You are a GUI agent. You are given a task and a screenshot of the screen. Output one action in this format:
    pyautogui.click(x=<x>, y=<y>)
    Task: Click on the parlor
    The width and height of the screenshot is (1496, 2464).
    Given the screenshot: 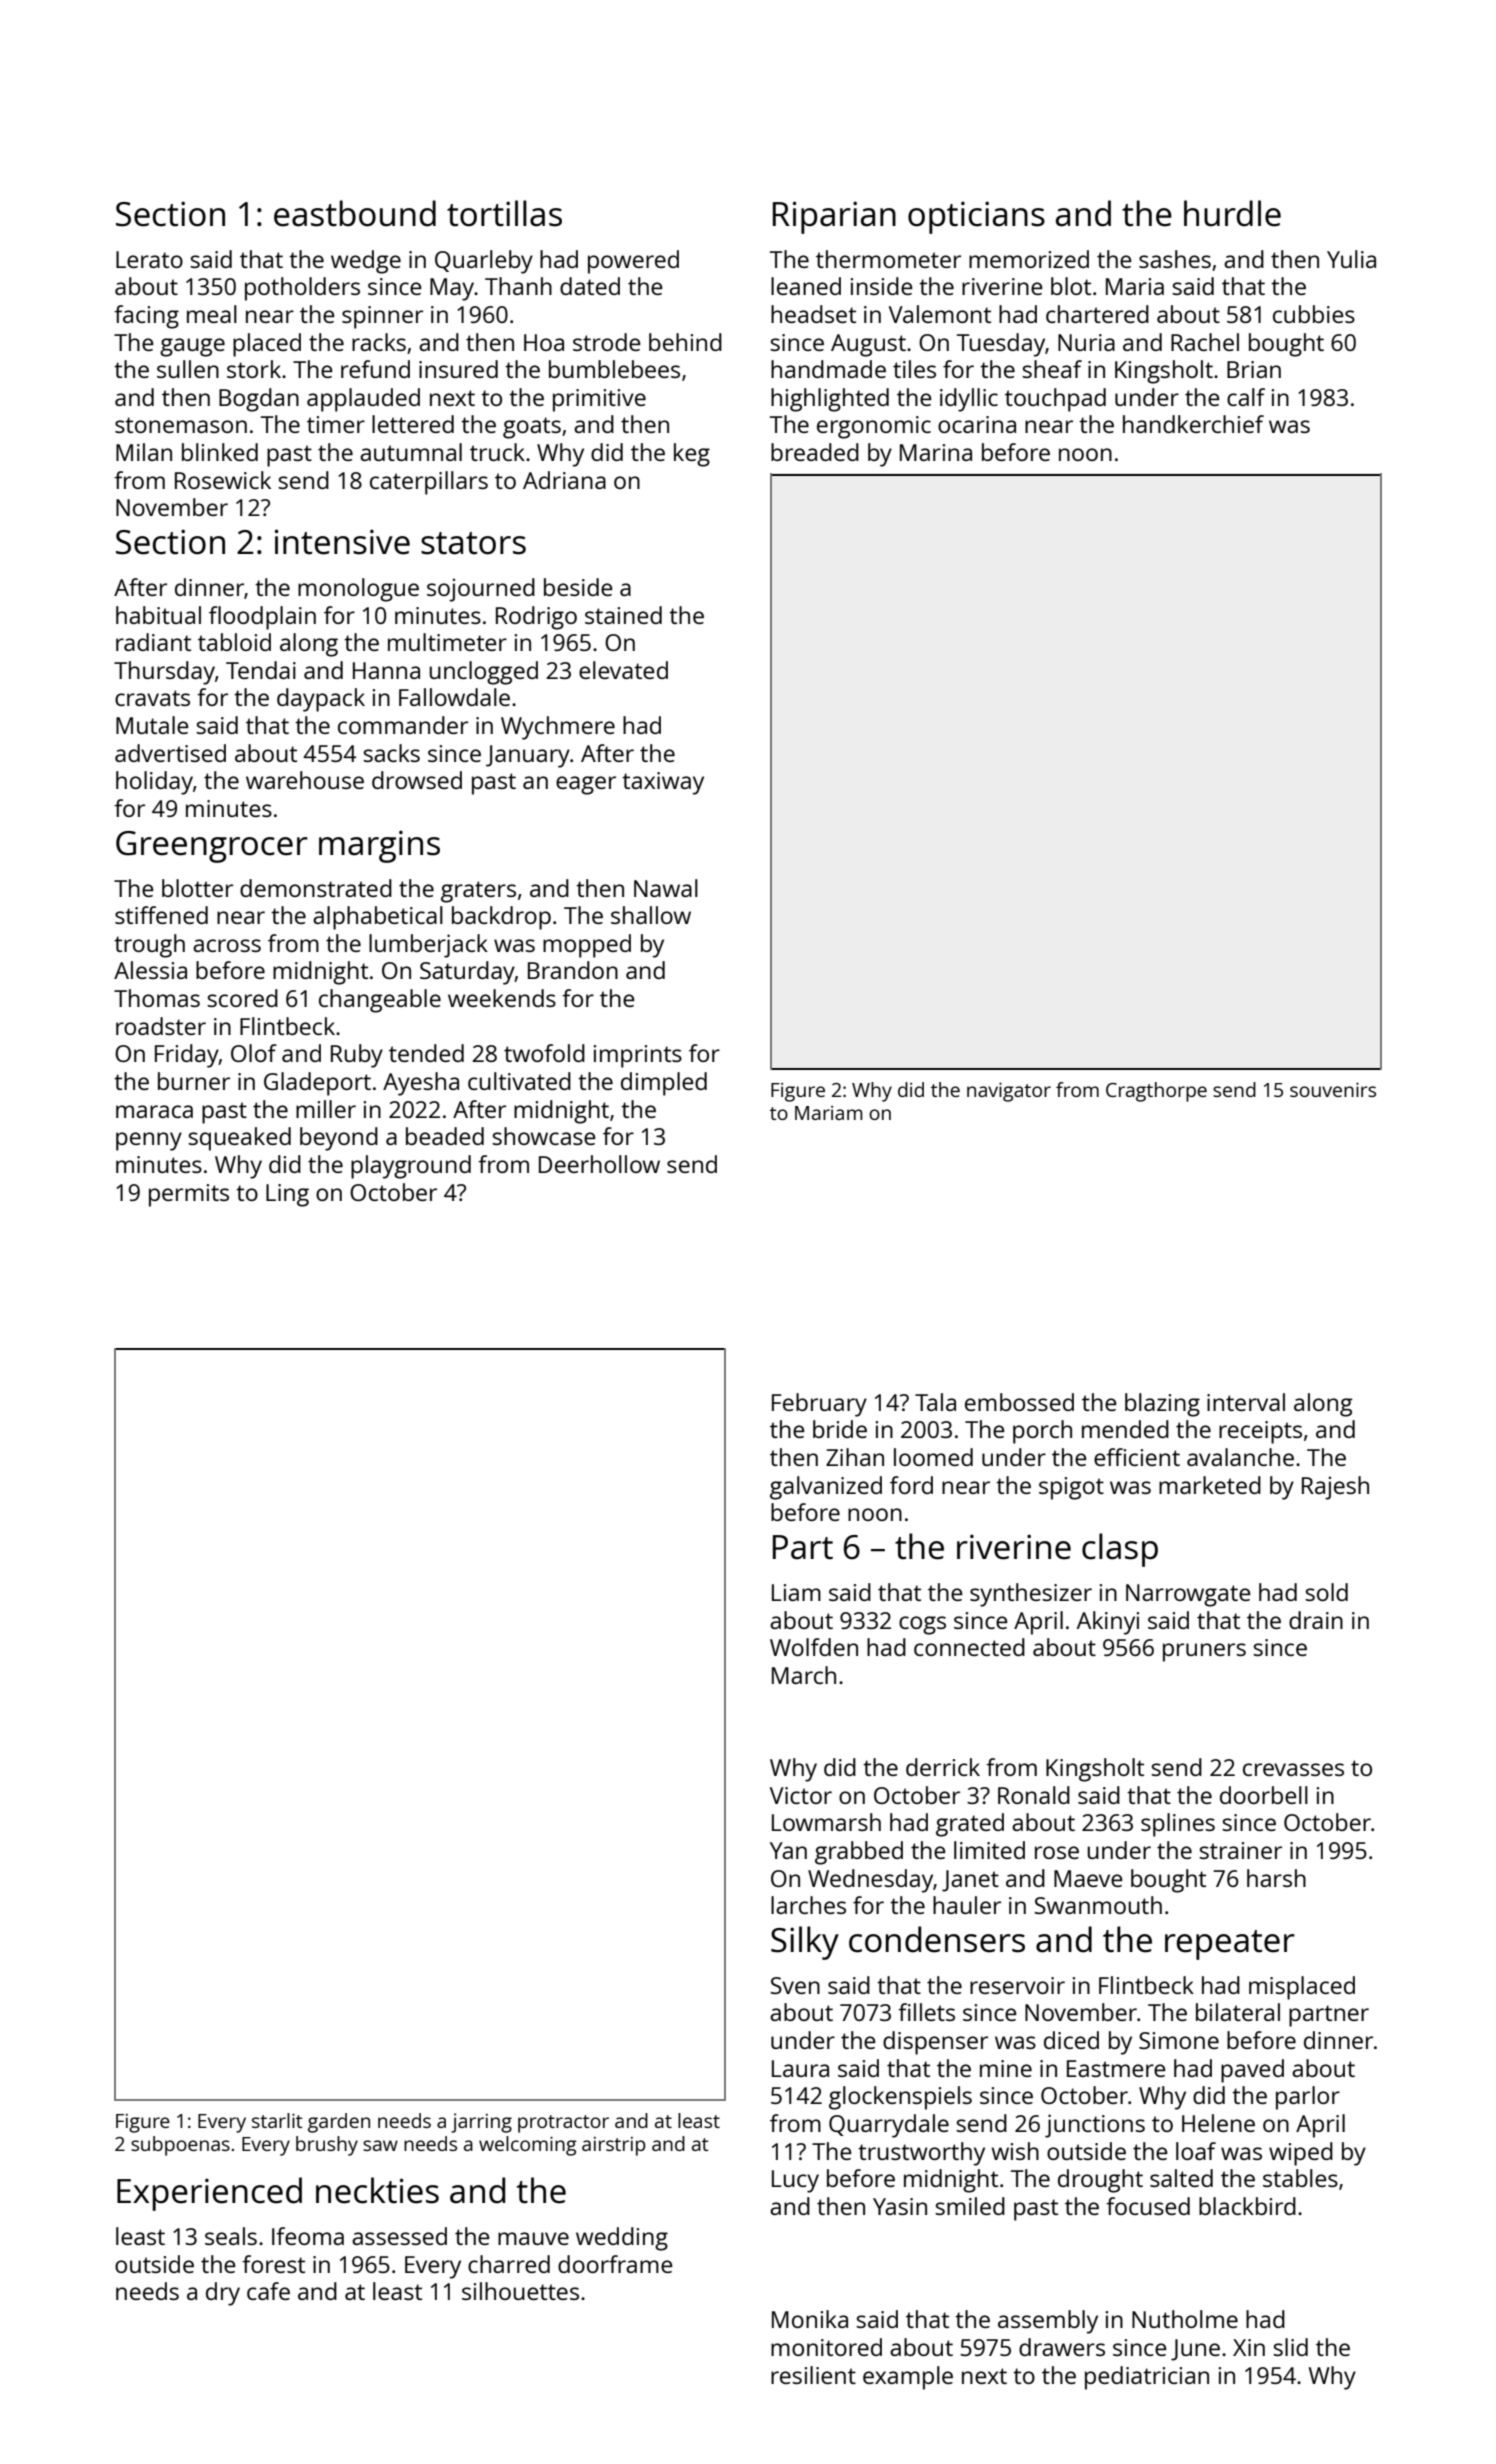 What is the action you would take?
    pyautogui.click(x=1308, y=2098)
